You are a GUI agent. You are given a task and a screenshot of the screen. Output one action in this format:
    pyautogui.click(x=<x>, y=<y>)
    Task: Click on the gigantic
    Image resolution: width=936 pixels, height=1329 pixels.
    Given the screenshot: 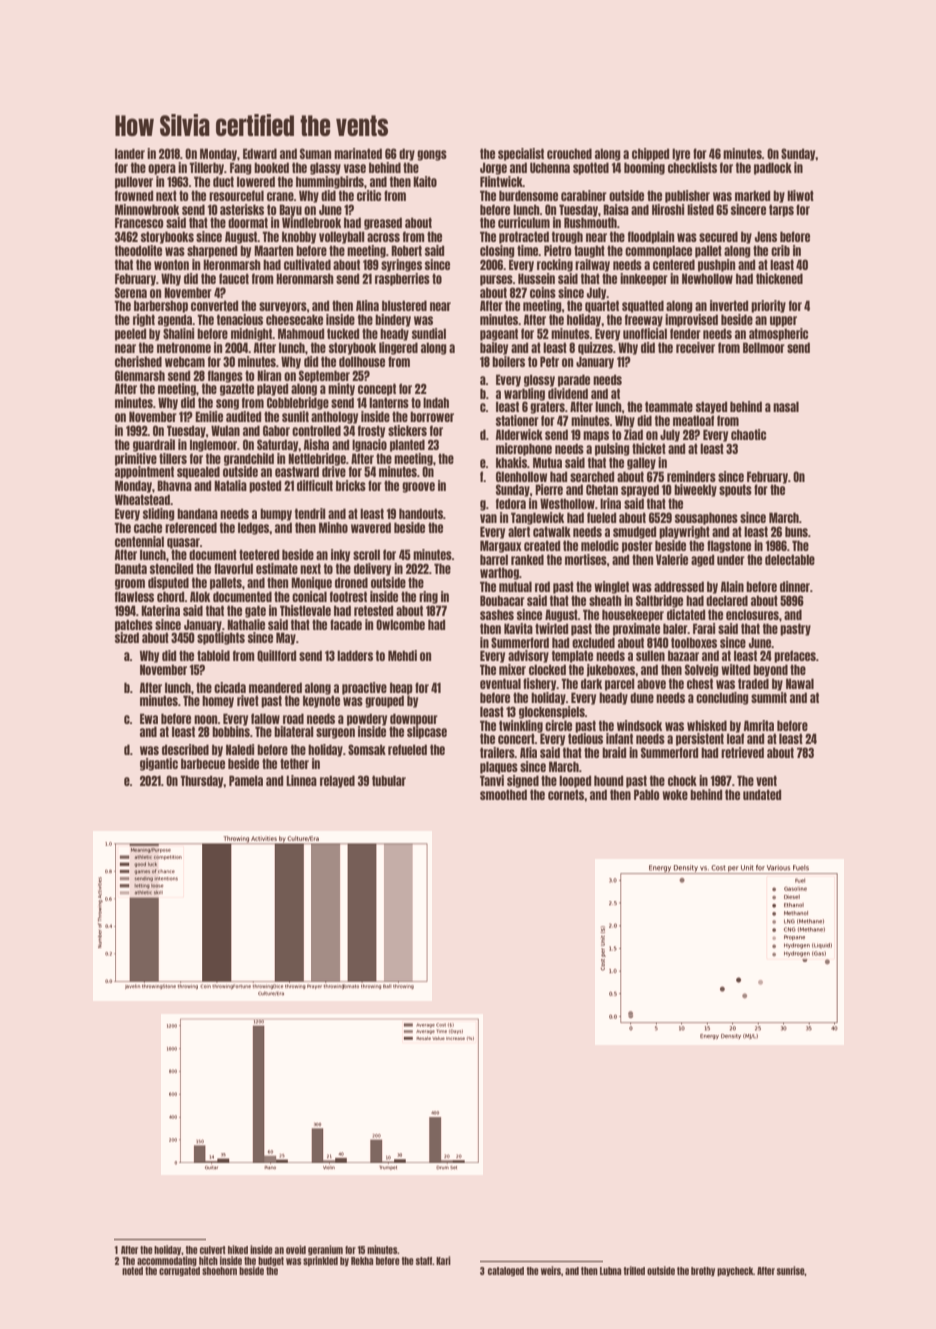 What is the action you would take?
    pyautogui.click(x=159, y=764)
